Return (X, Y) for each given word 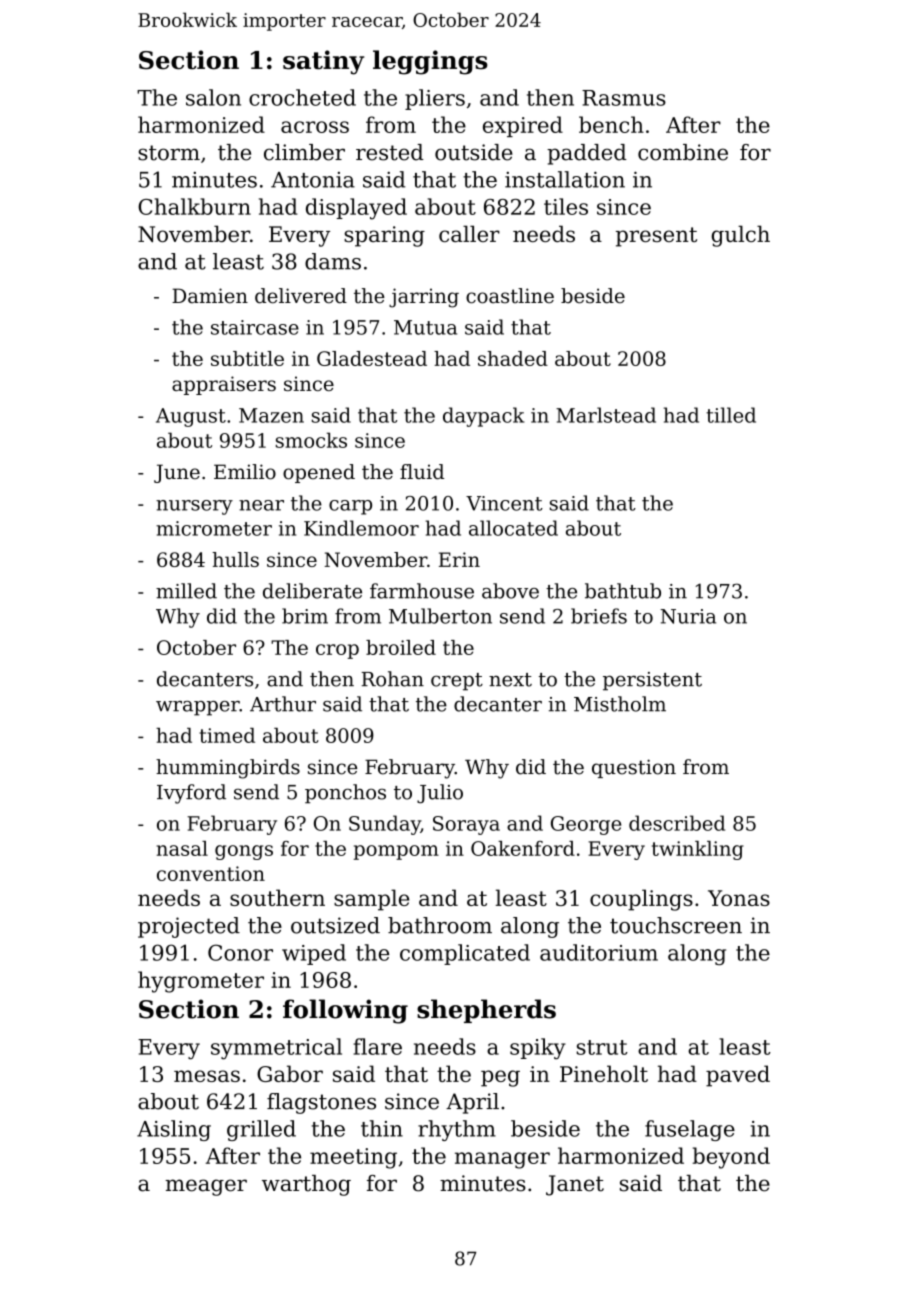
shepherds (486, 1011)
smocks (311, 440)
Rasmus (624, 98)
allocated (513, 528)
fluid (422, 472)
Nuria (688, 616)
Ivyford (191, 794)
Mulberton (440, 616)
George (586, 825)
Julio (440, 794)
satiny (323, 62)
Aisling (174, 1130)
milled (186, 591)
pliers (435, 99)
